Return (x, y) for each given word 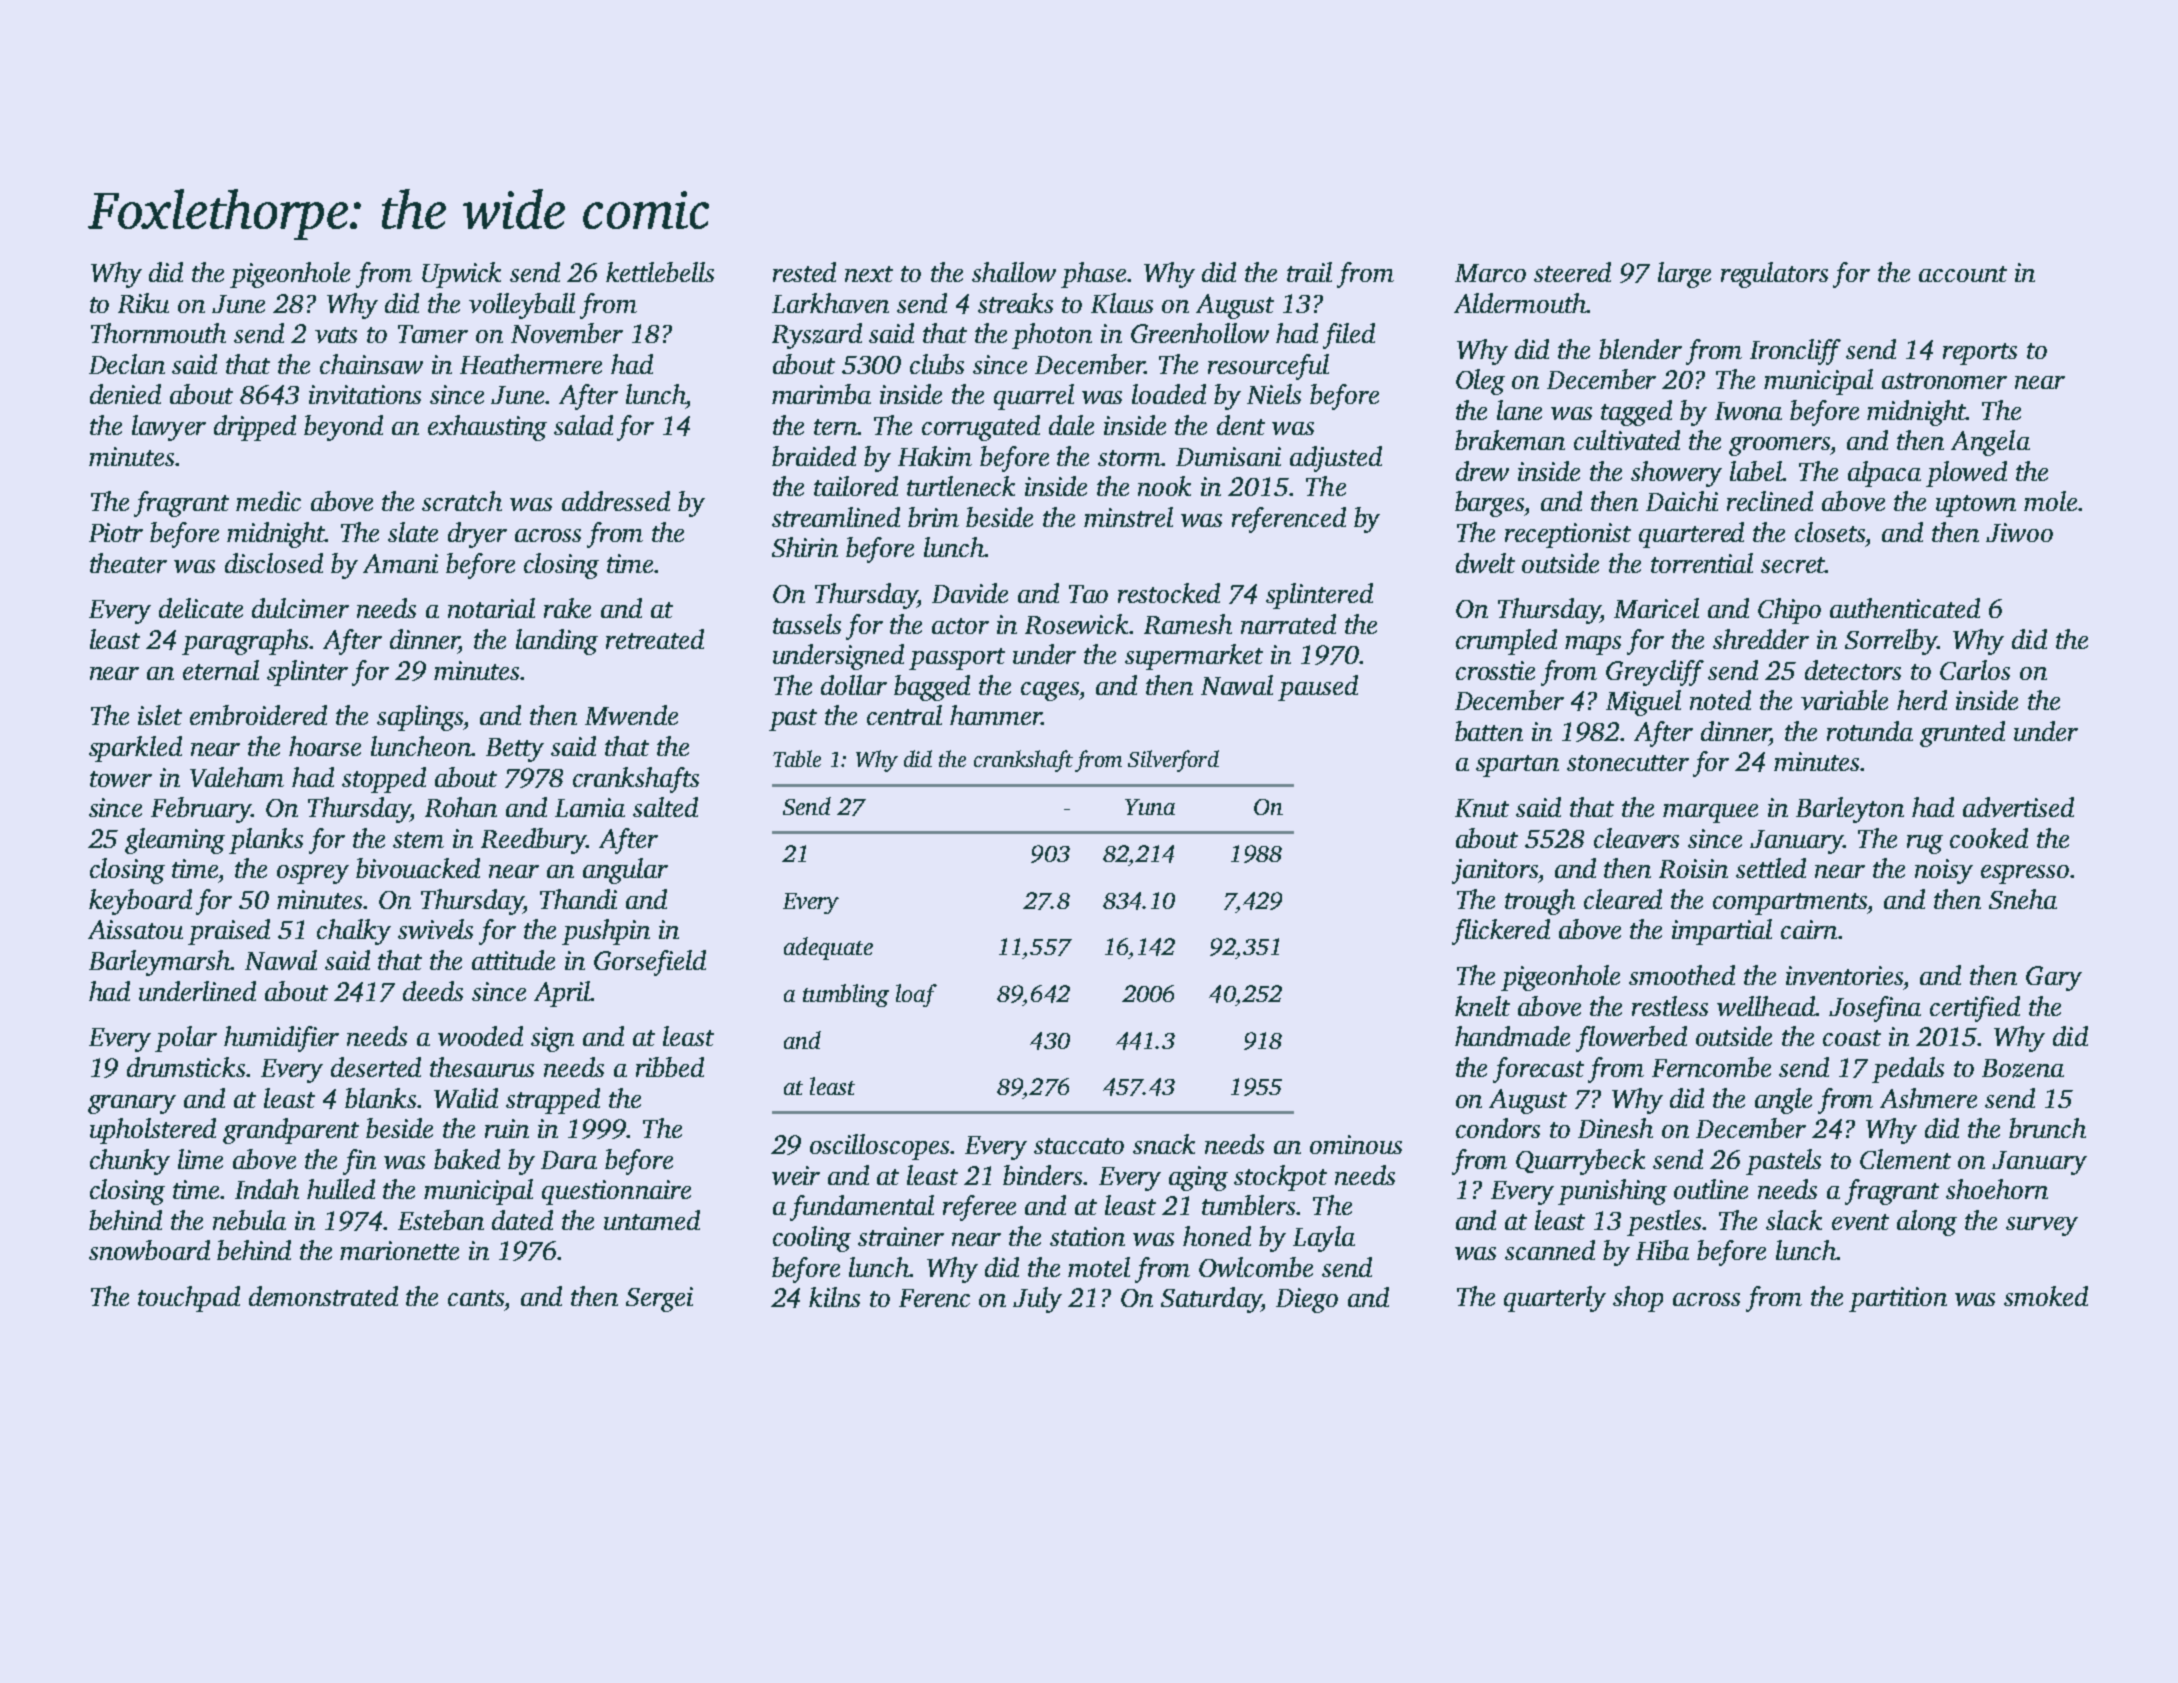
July (1037, 1300)
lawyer (169, 428)
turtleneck (961, 486)
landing (557, 642)
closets (1830, 532)
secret (1793, 565)
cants (476, 1298)
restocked (1169, 593)
